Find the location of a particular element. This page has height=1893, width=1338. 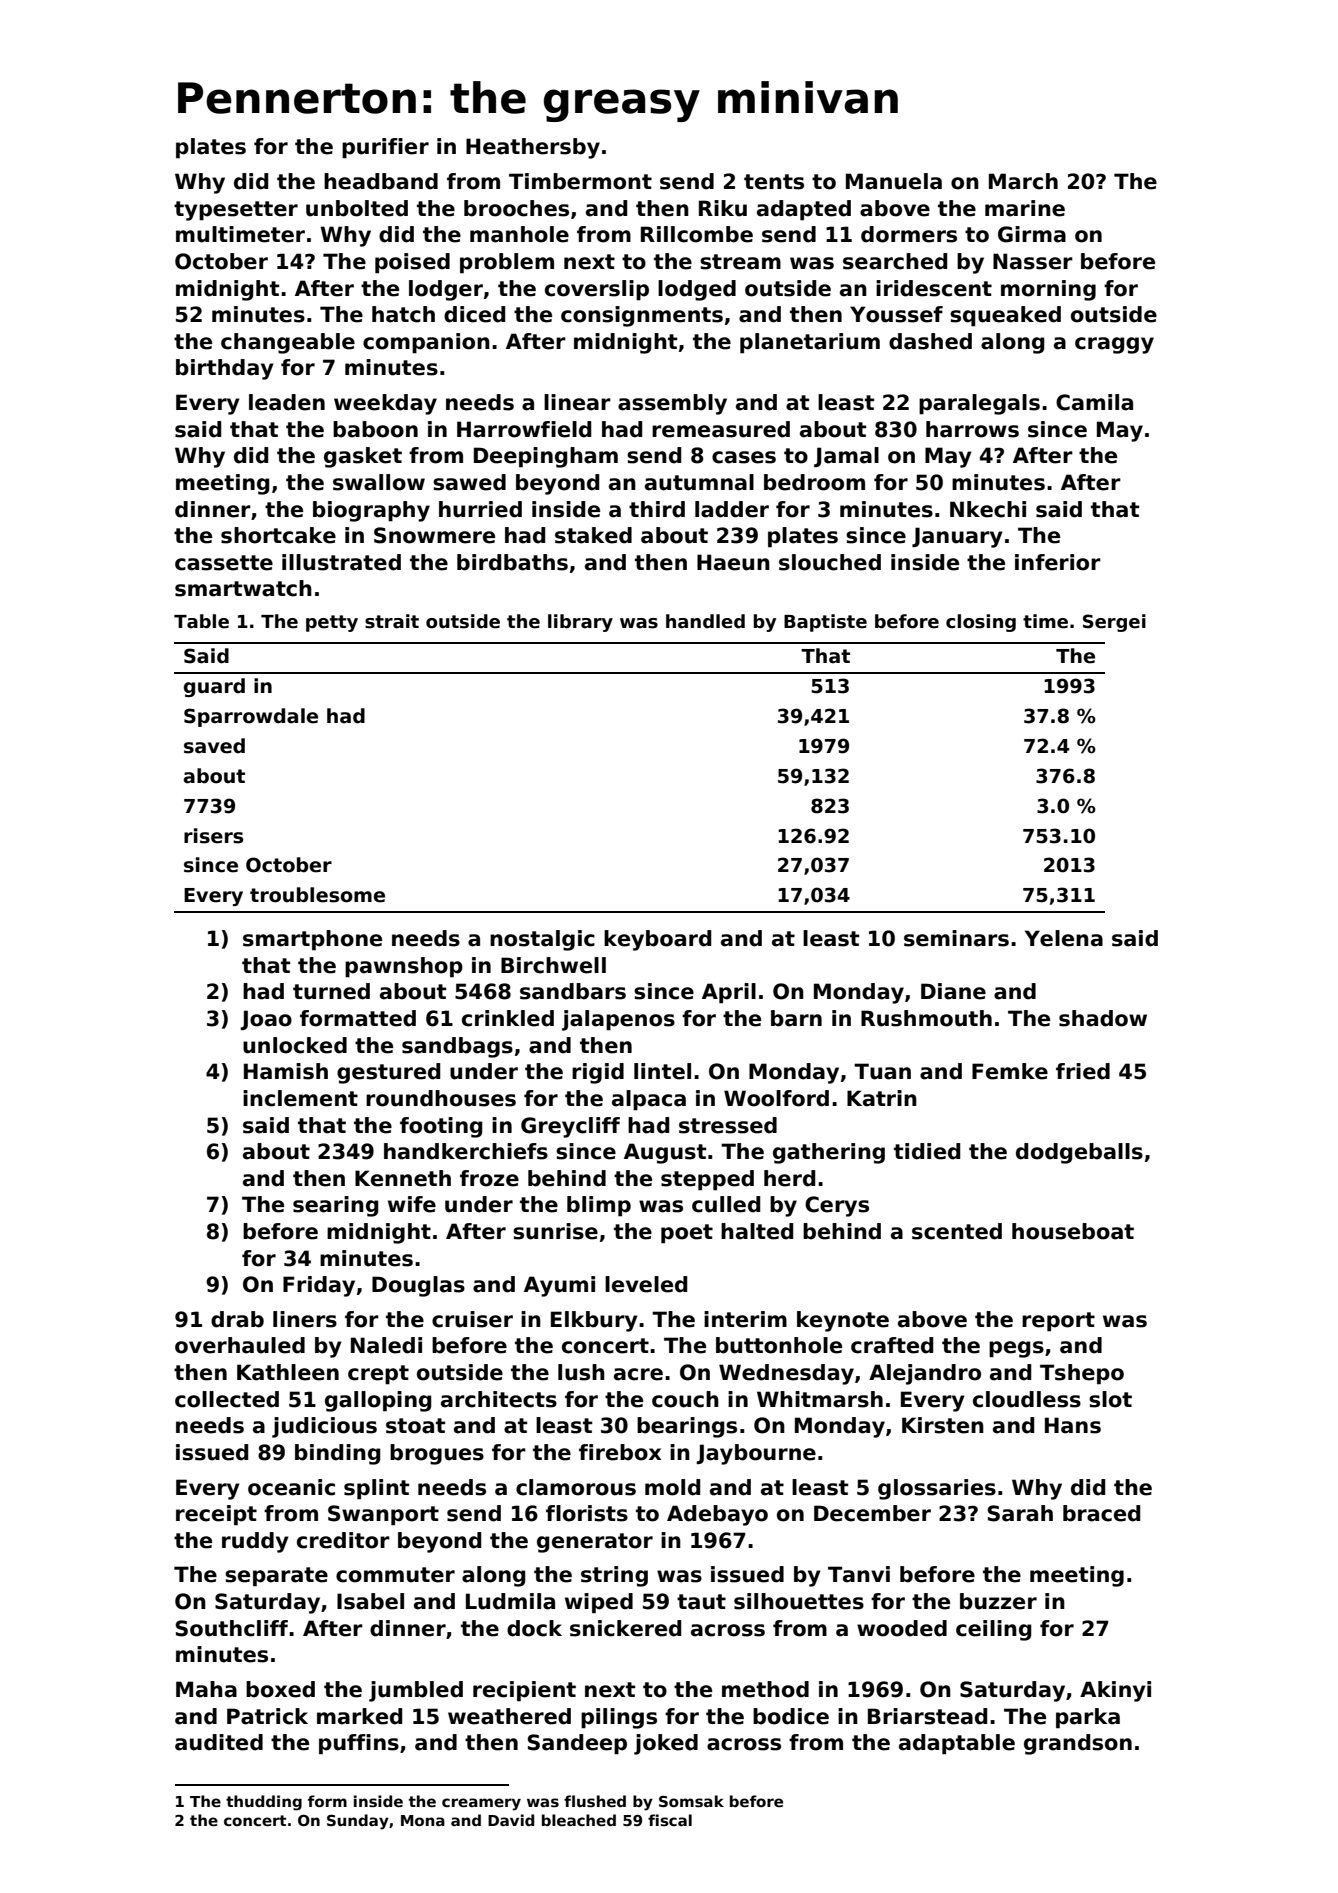

Sunday is located at coordinates (358, 1822).
